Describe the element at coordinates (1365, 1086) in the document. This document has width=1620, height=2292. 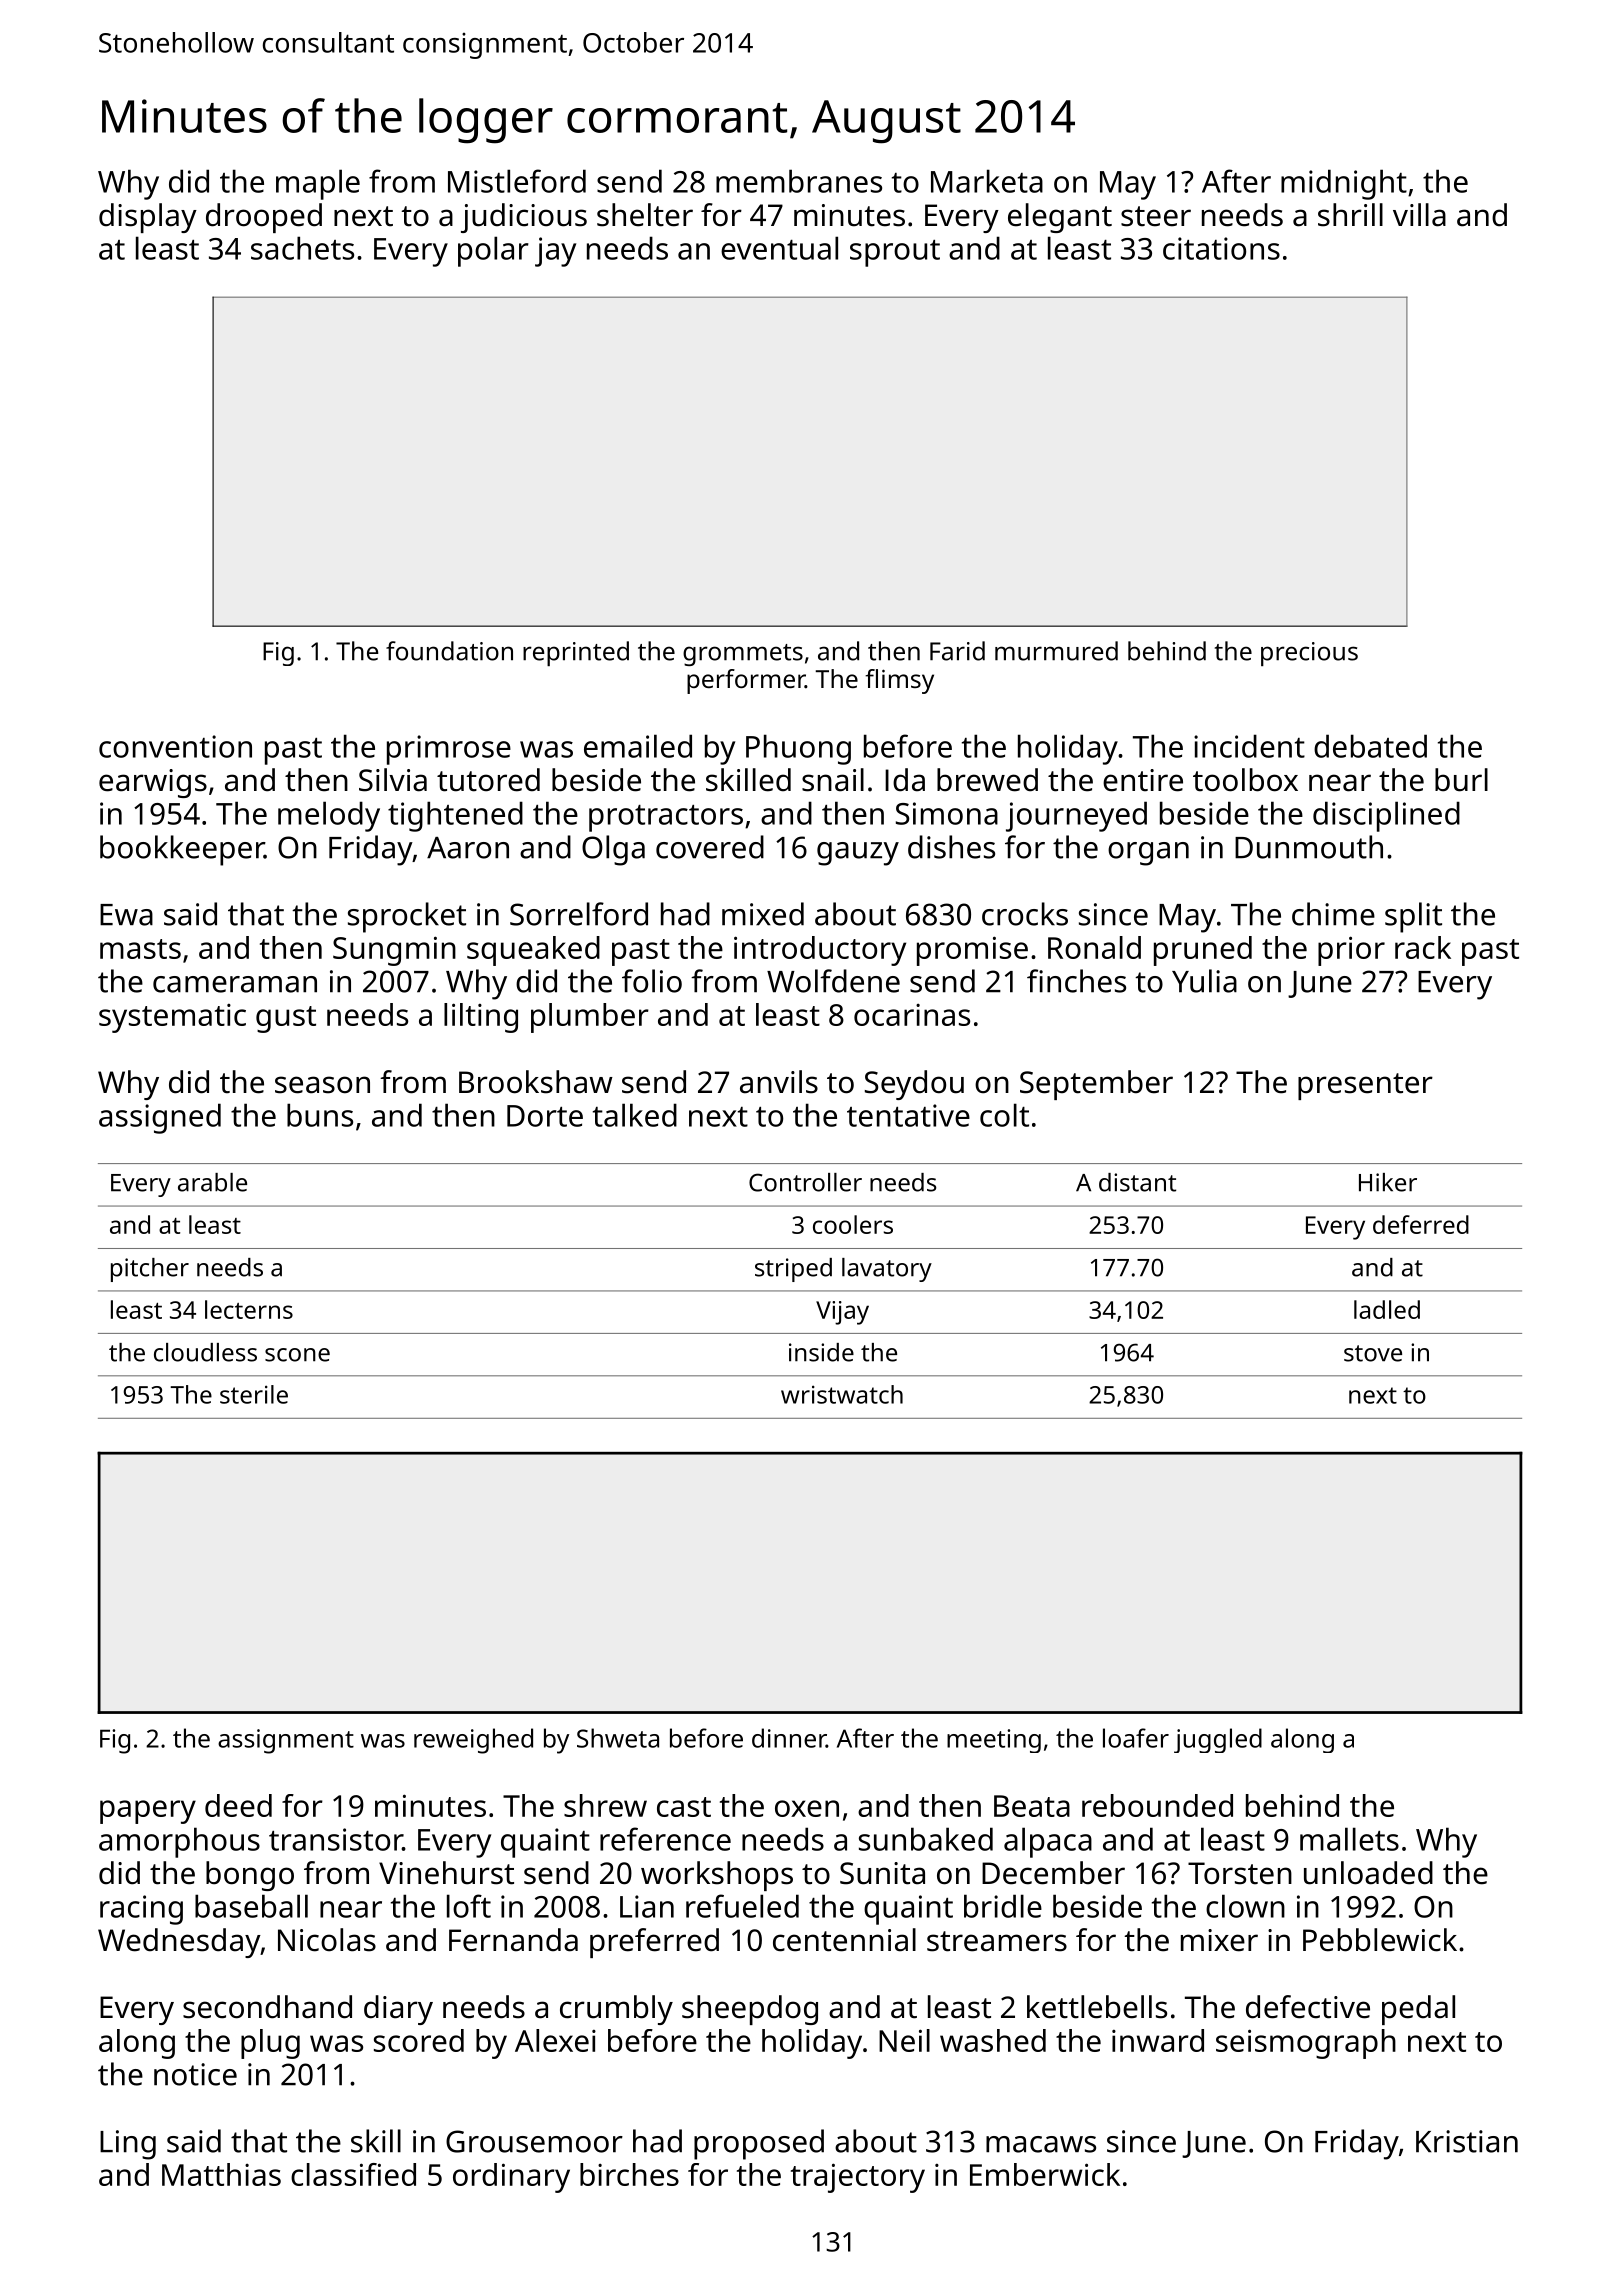
I see `presenter` at that location.
